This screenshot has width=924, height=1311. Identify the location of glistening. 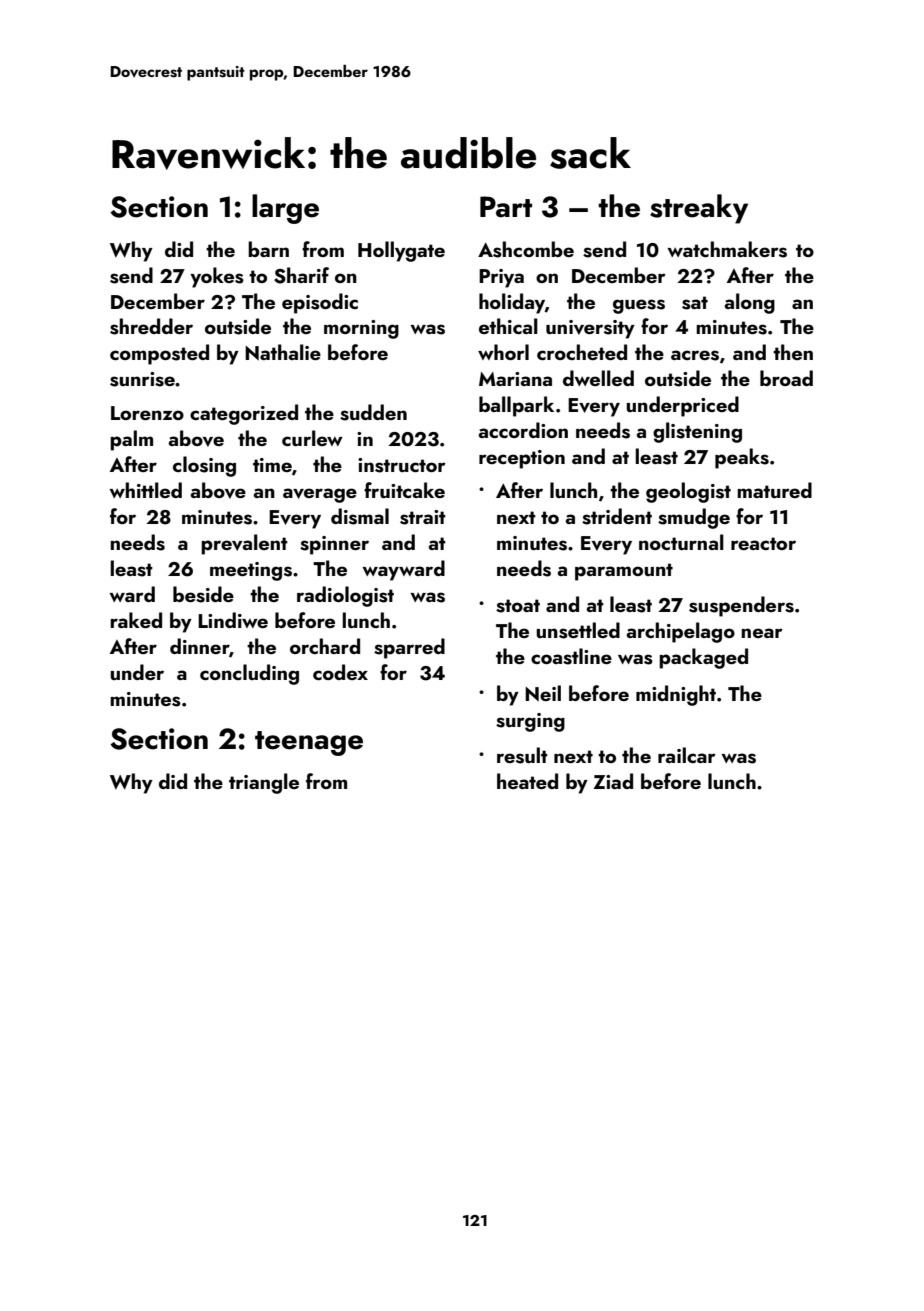
(697, 432).
